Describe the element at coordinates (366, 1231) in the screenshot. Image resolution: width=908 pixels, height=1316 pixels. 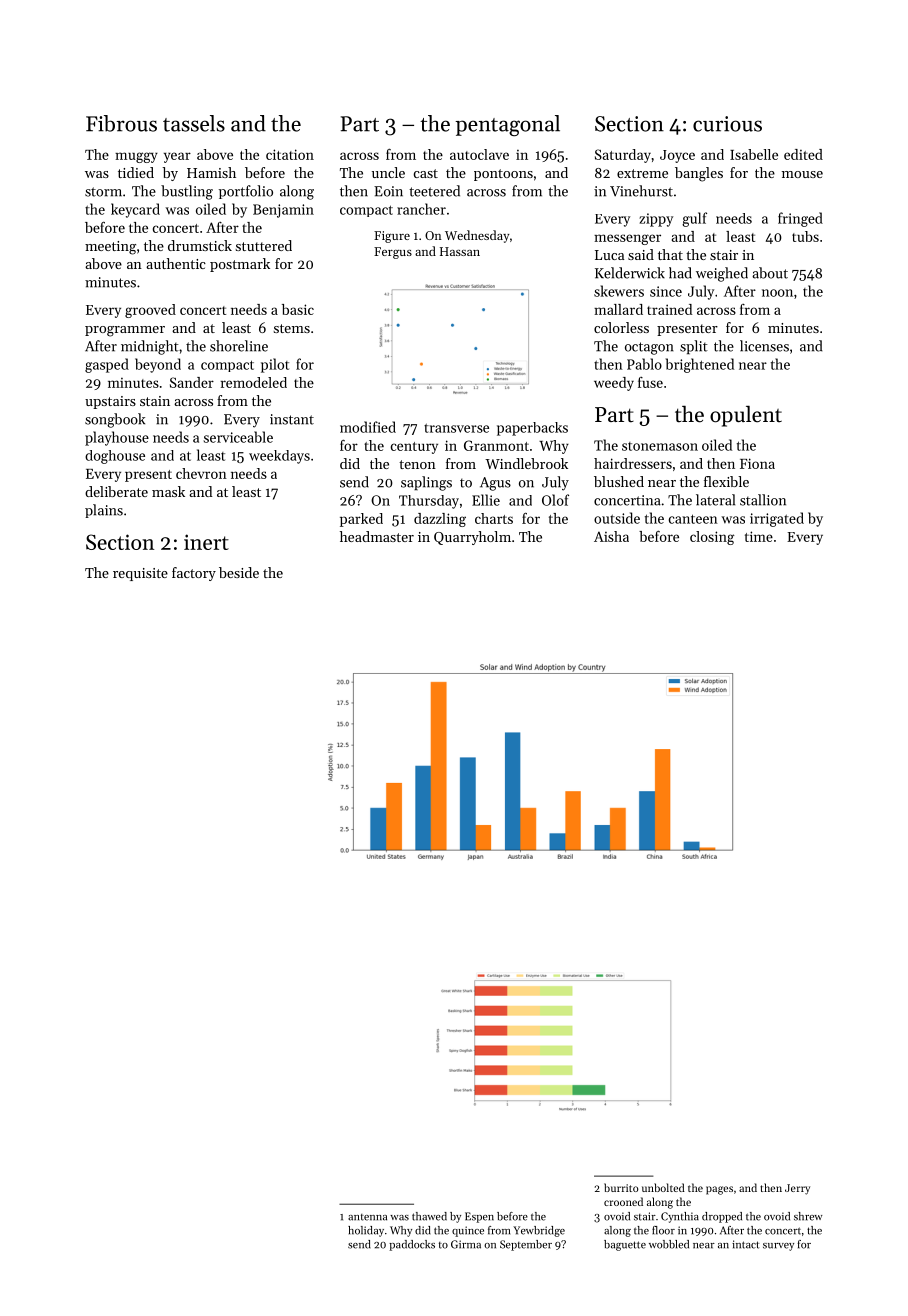
I see `holiday` at that location.
